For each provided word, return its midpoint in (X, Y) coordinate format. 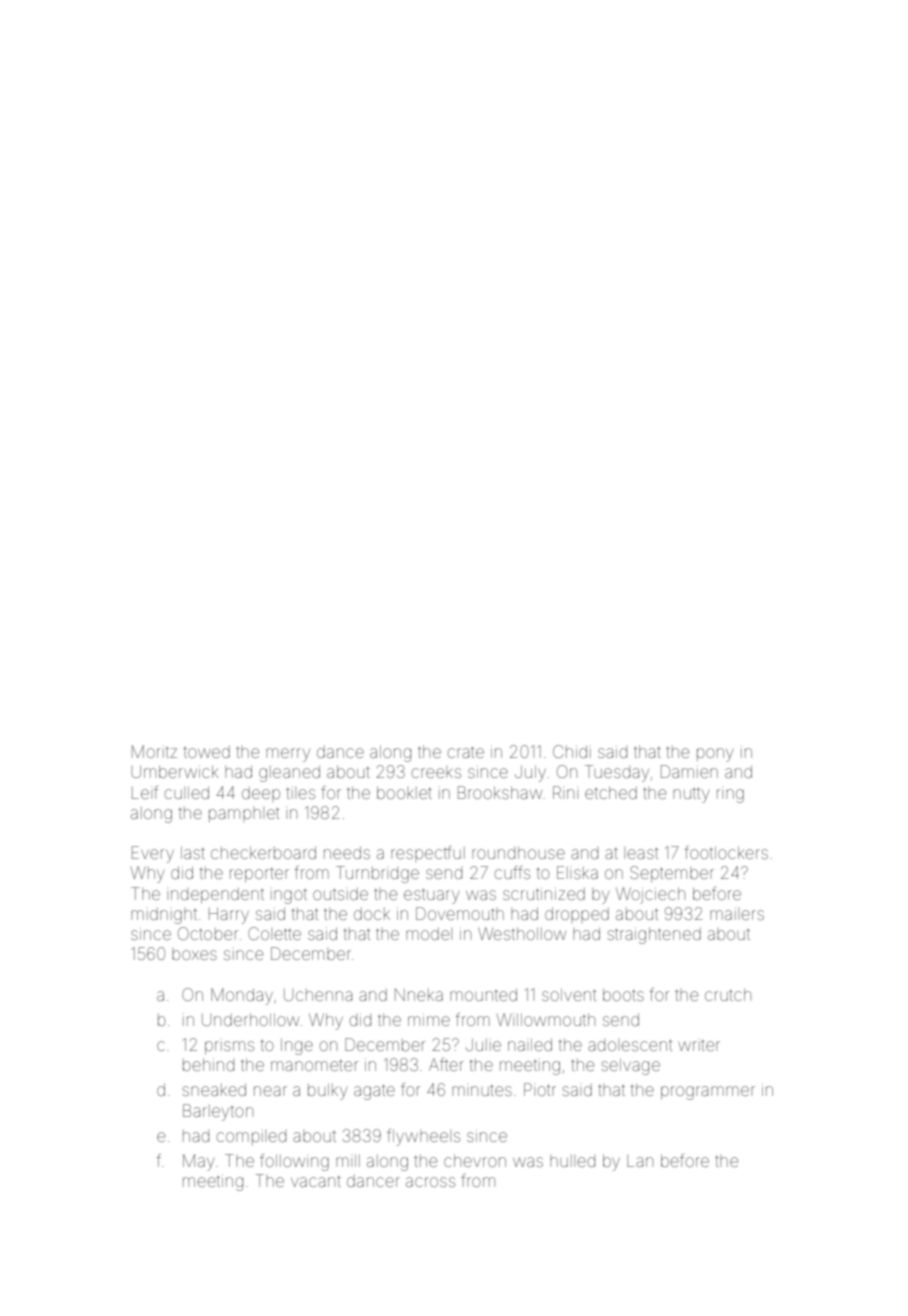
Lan (640, 1161)
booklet (404, 792)
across (430, 1182)
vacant (316, 1181)
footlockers (726, 852)
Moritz (154, 751)
